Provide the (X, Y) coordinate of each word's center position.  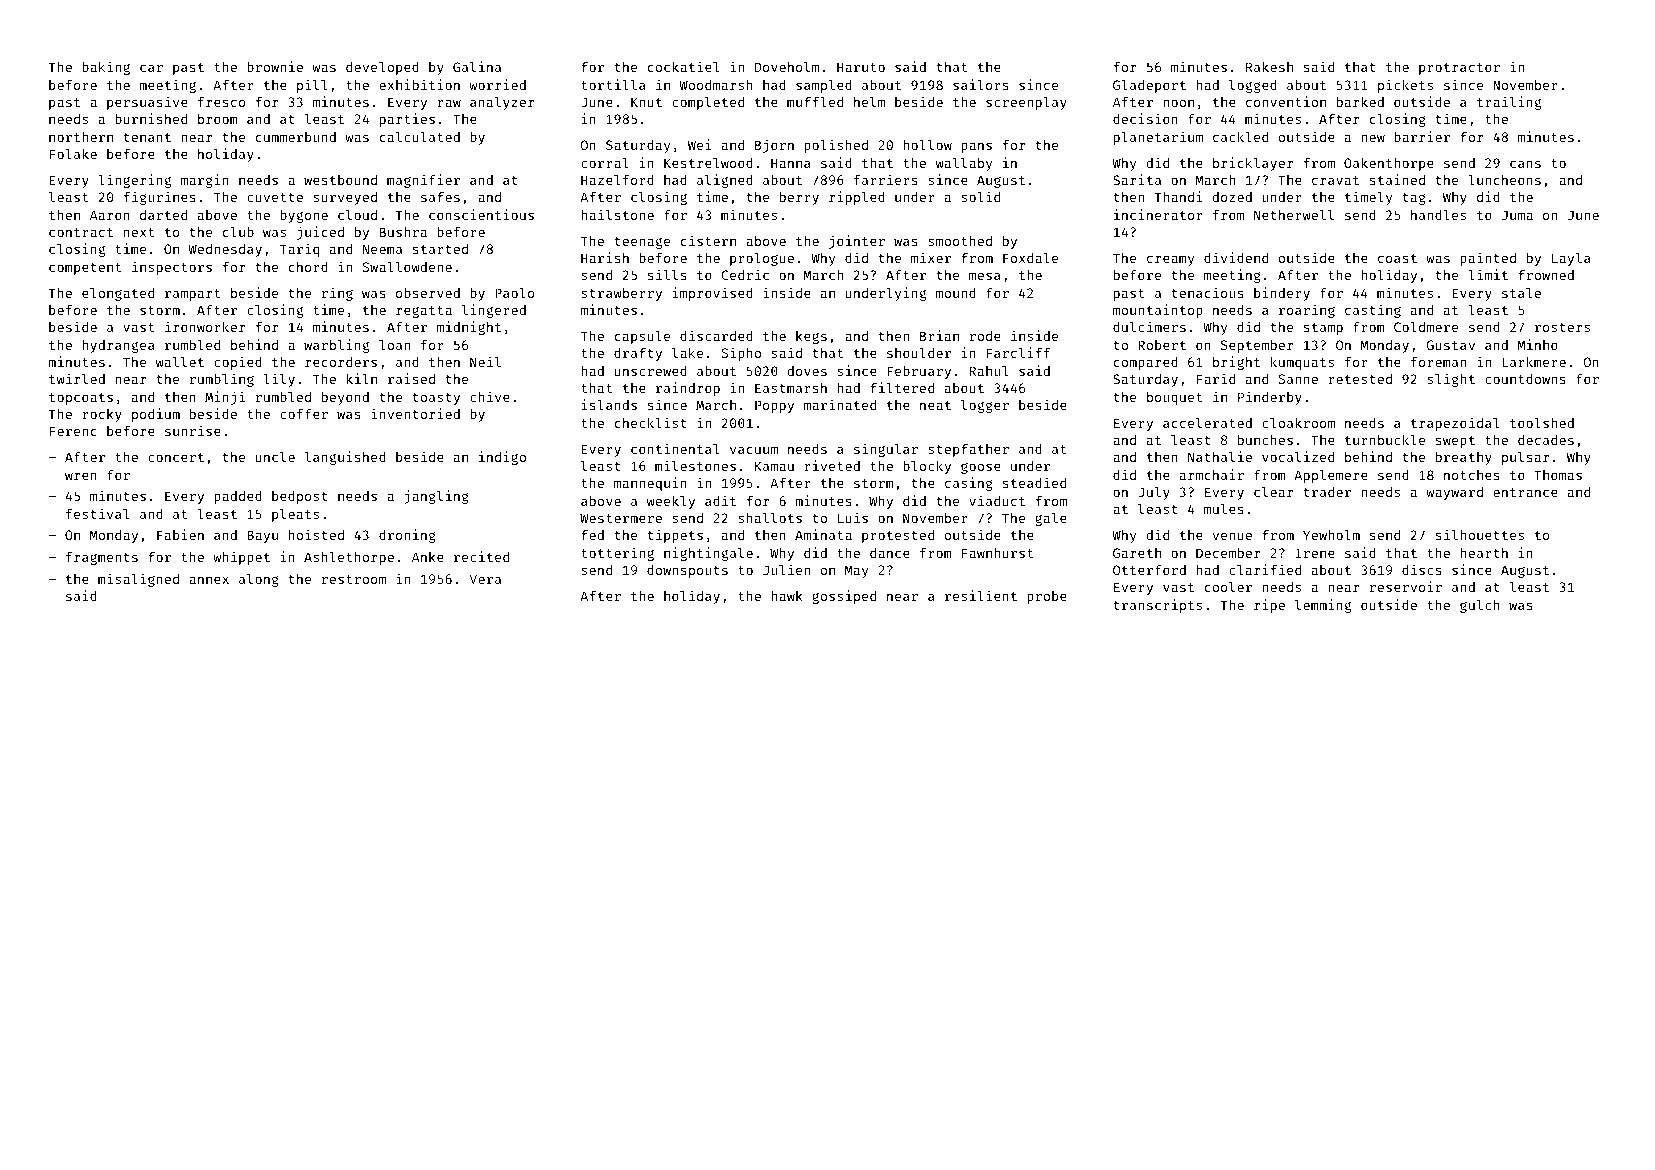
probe (1047, 597)
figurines (160, 198)
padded (238, 497)
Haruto (861, 67)
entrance (1525, 492)
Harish (605, 257)
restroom (354, 579)
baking (106, 68)
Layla (1571, 259)
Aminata (823, 534)
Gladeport (1149, 86)
